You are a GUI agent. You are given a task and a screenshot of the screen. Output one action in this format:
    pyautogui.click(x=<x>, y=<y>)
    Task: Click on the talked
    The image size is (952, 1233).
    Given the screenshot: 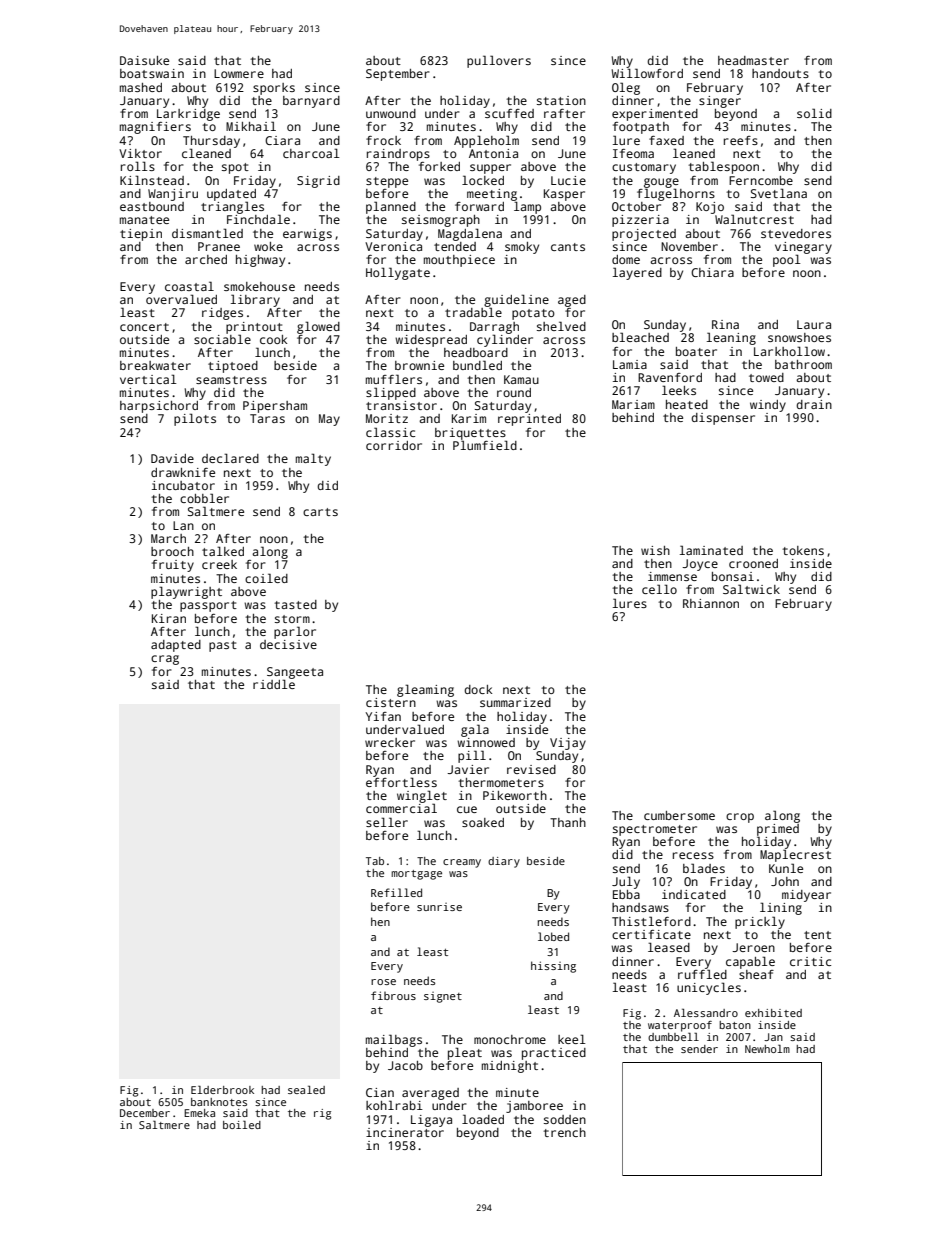 What is the action you would take?
    pyautogui.click(x=223, y=551)
